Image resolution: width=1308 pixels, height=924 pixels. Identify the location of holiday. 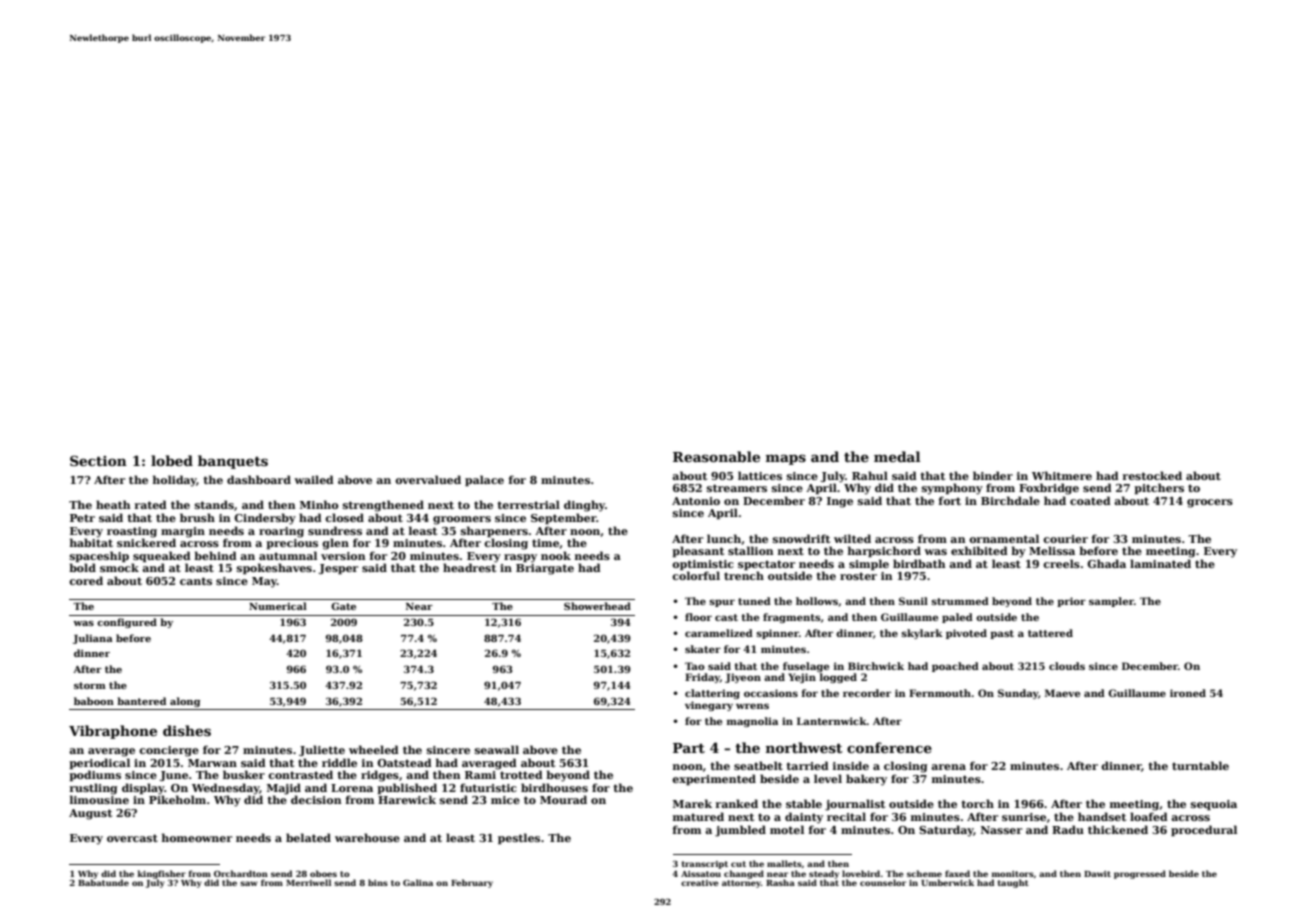
(175, 481).
